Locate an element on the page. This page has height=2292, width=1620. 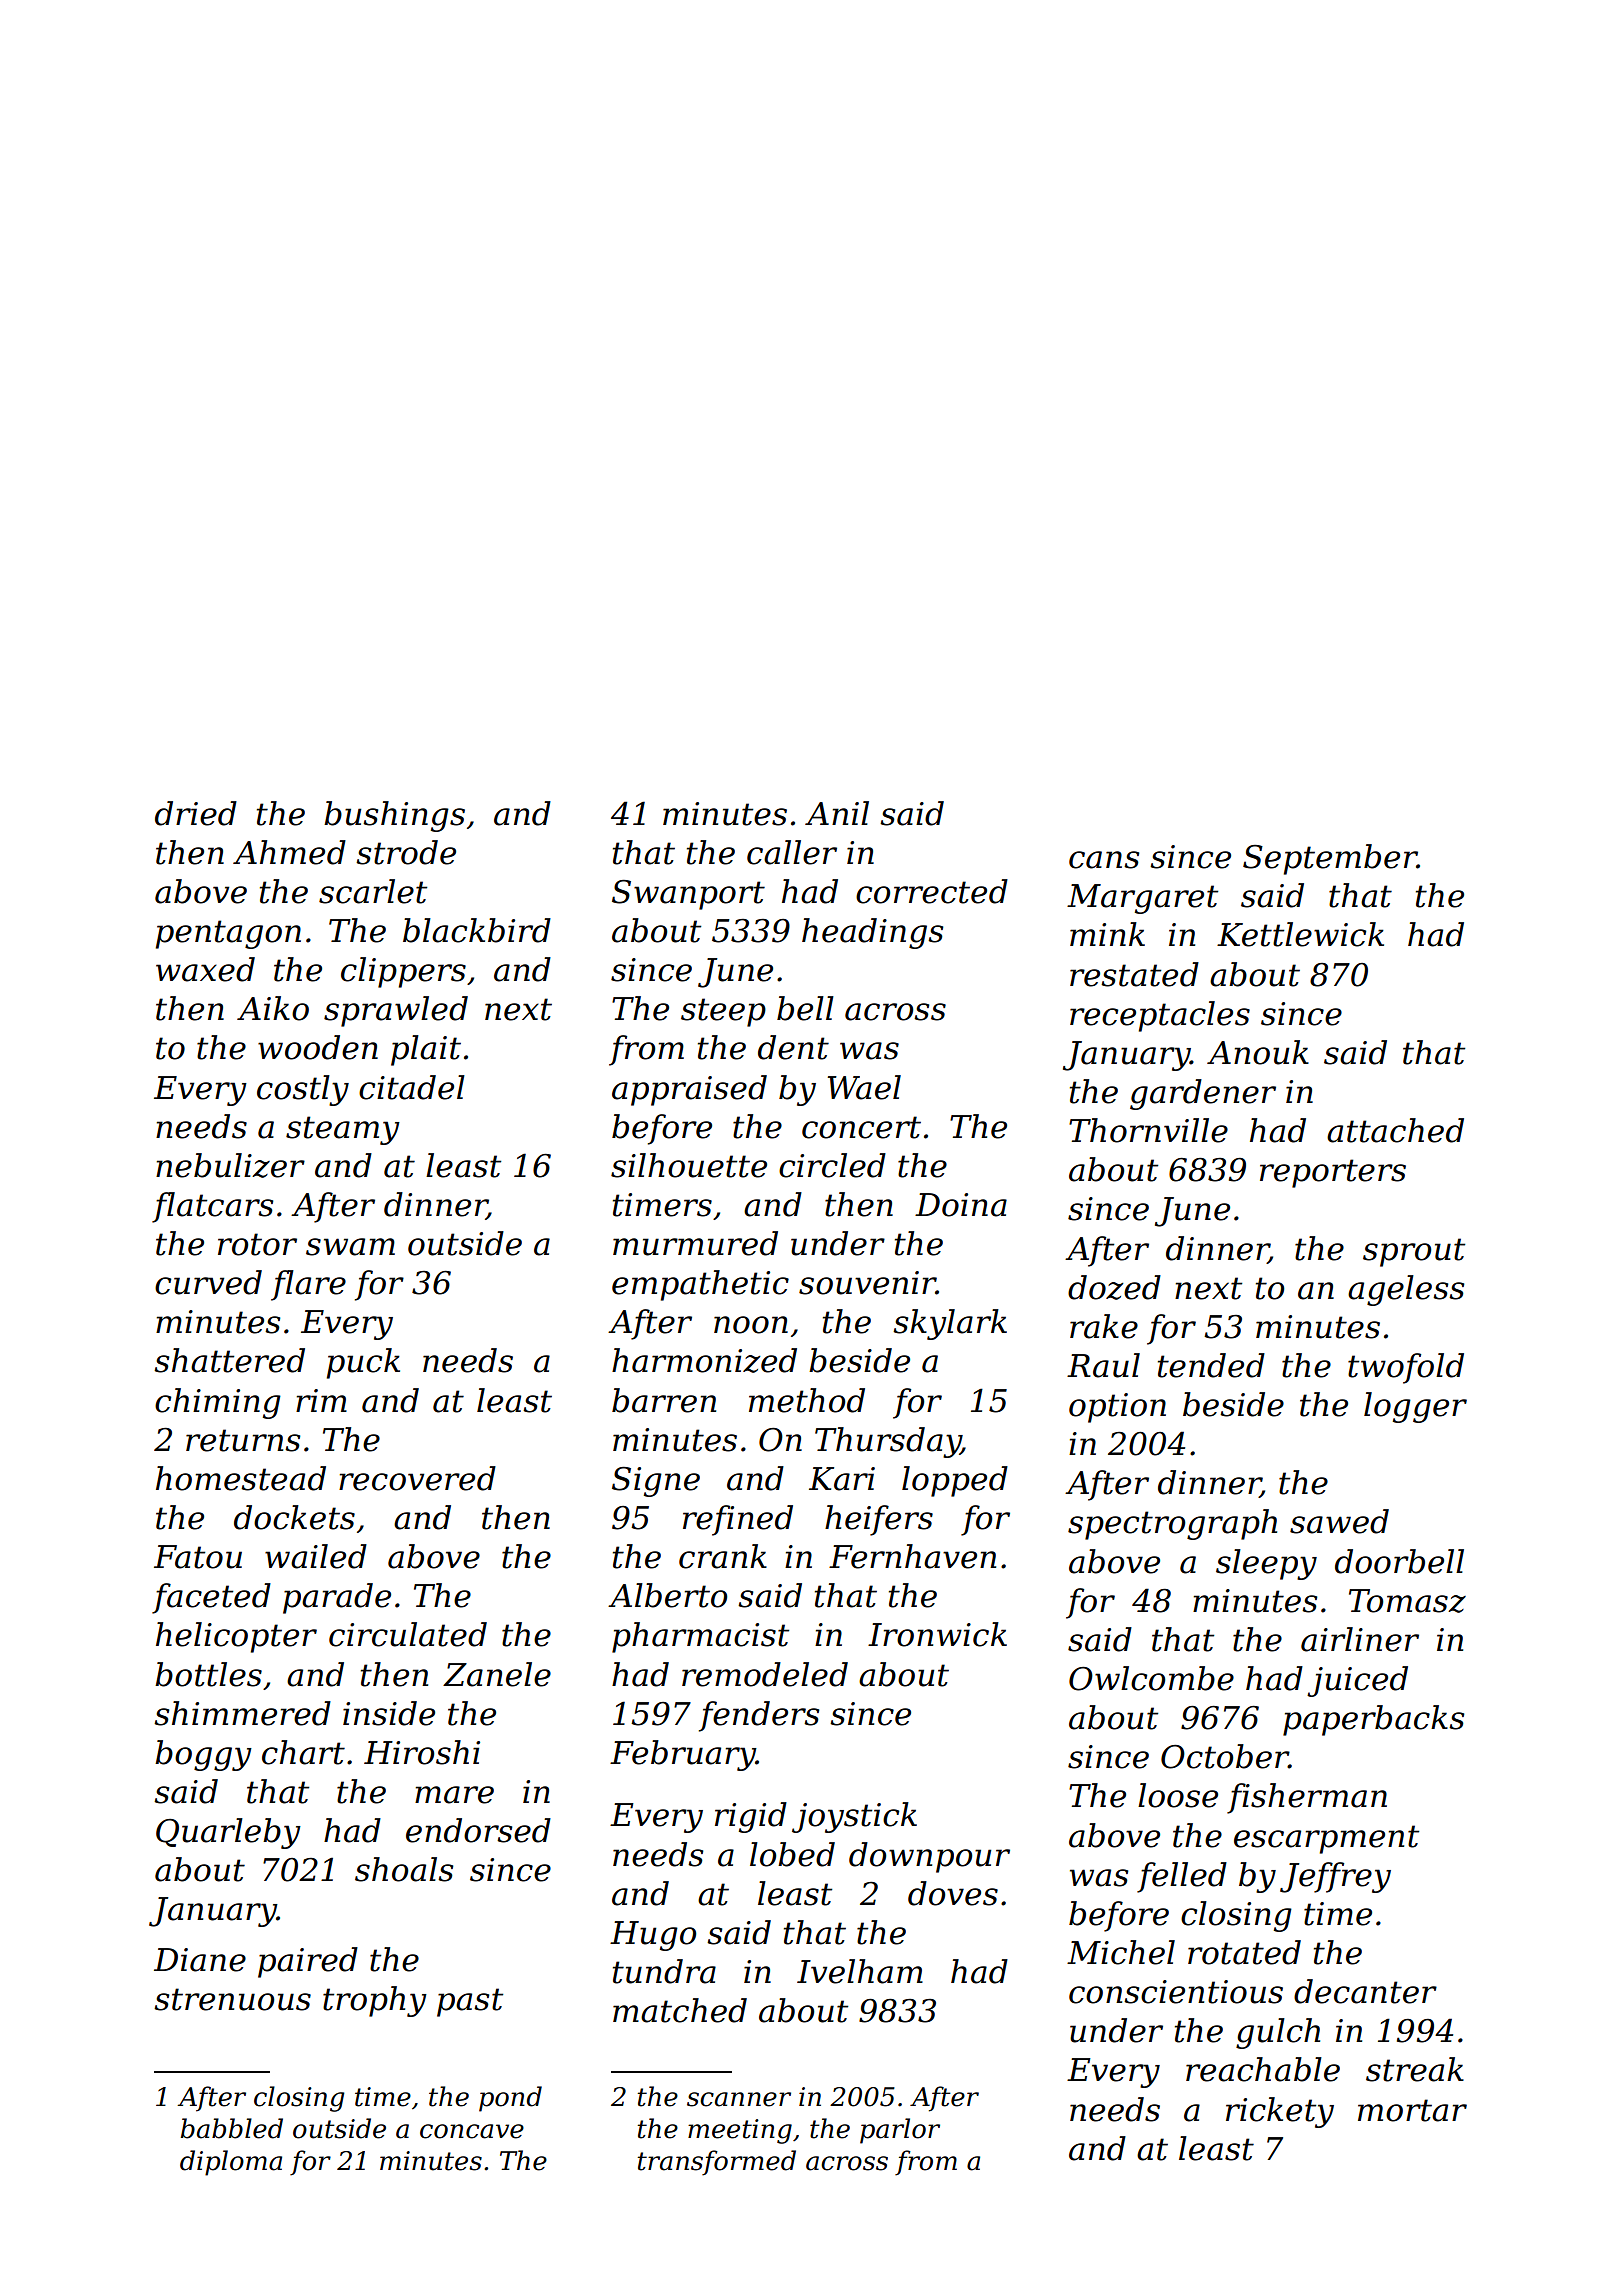
transformed is located at coordinates (717, 2163).
